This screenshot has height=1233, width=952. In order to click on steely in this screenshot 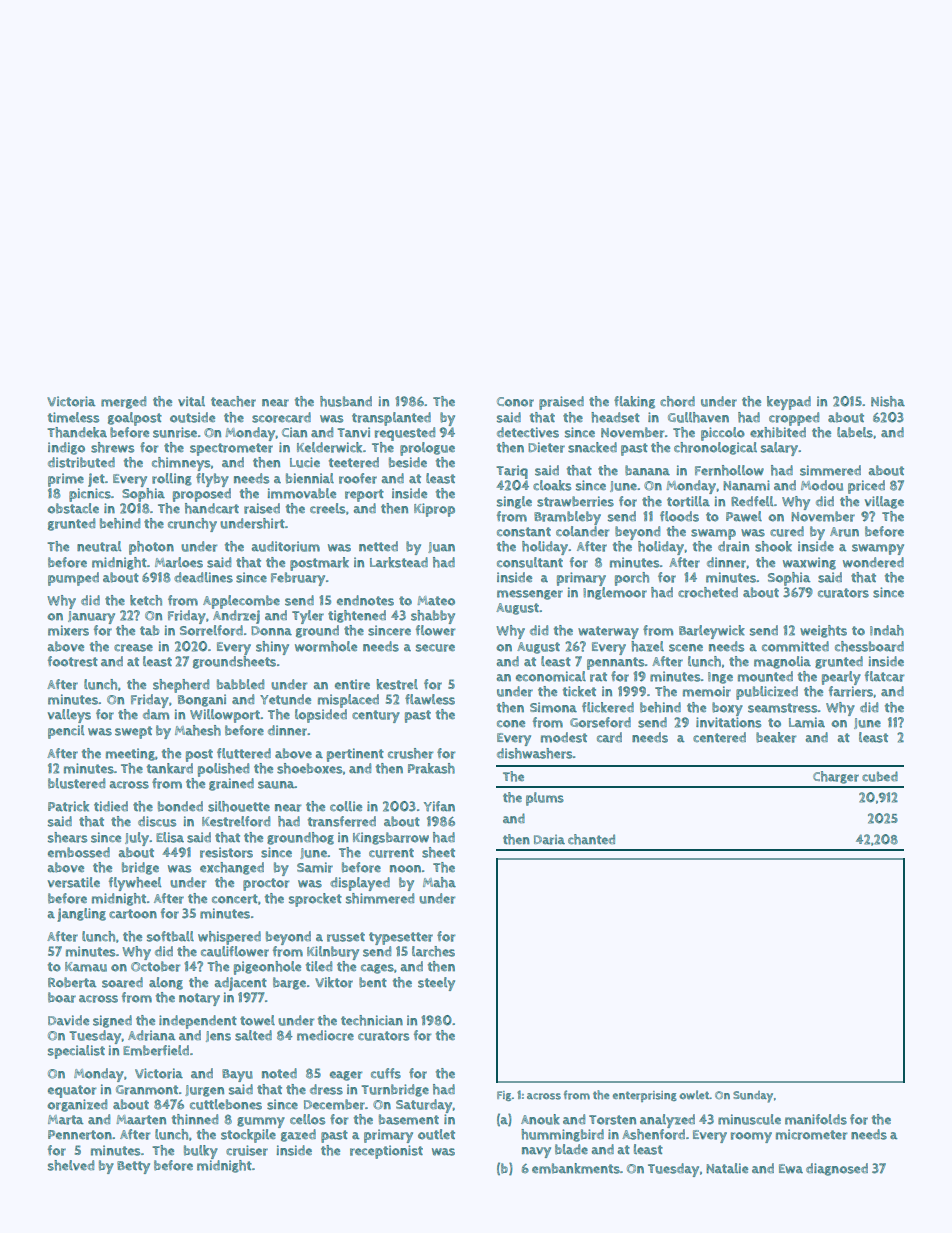, I will do `click(436, 984)`.
